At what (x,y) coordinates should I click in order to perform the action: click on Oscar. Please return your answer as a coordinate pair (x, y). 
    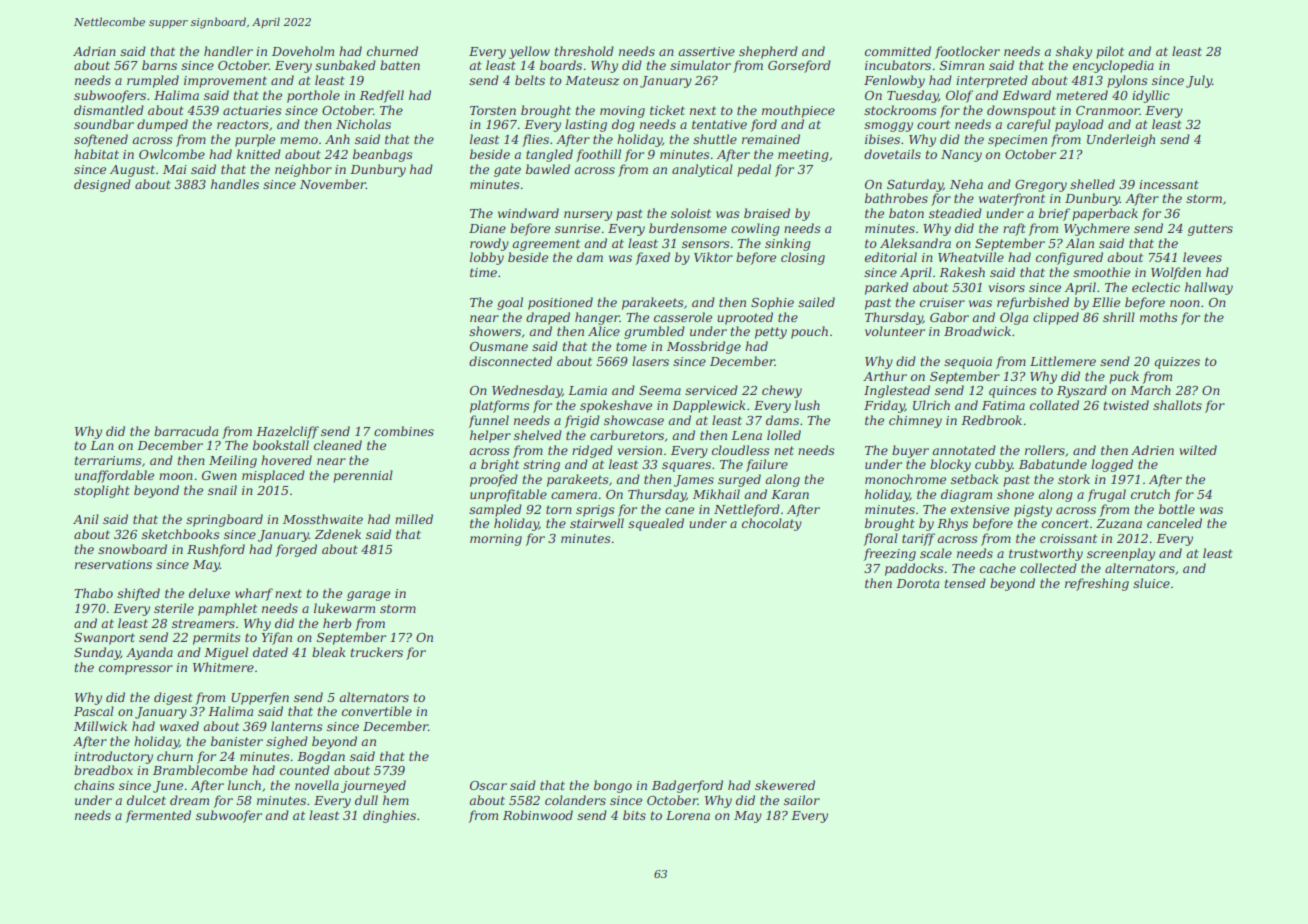
    Looking at the image, I should click on (488, 785).
